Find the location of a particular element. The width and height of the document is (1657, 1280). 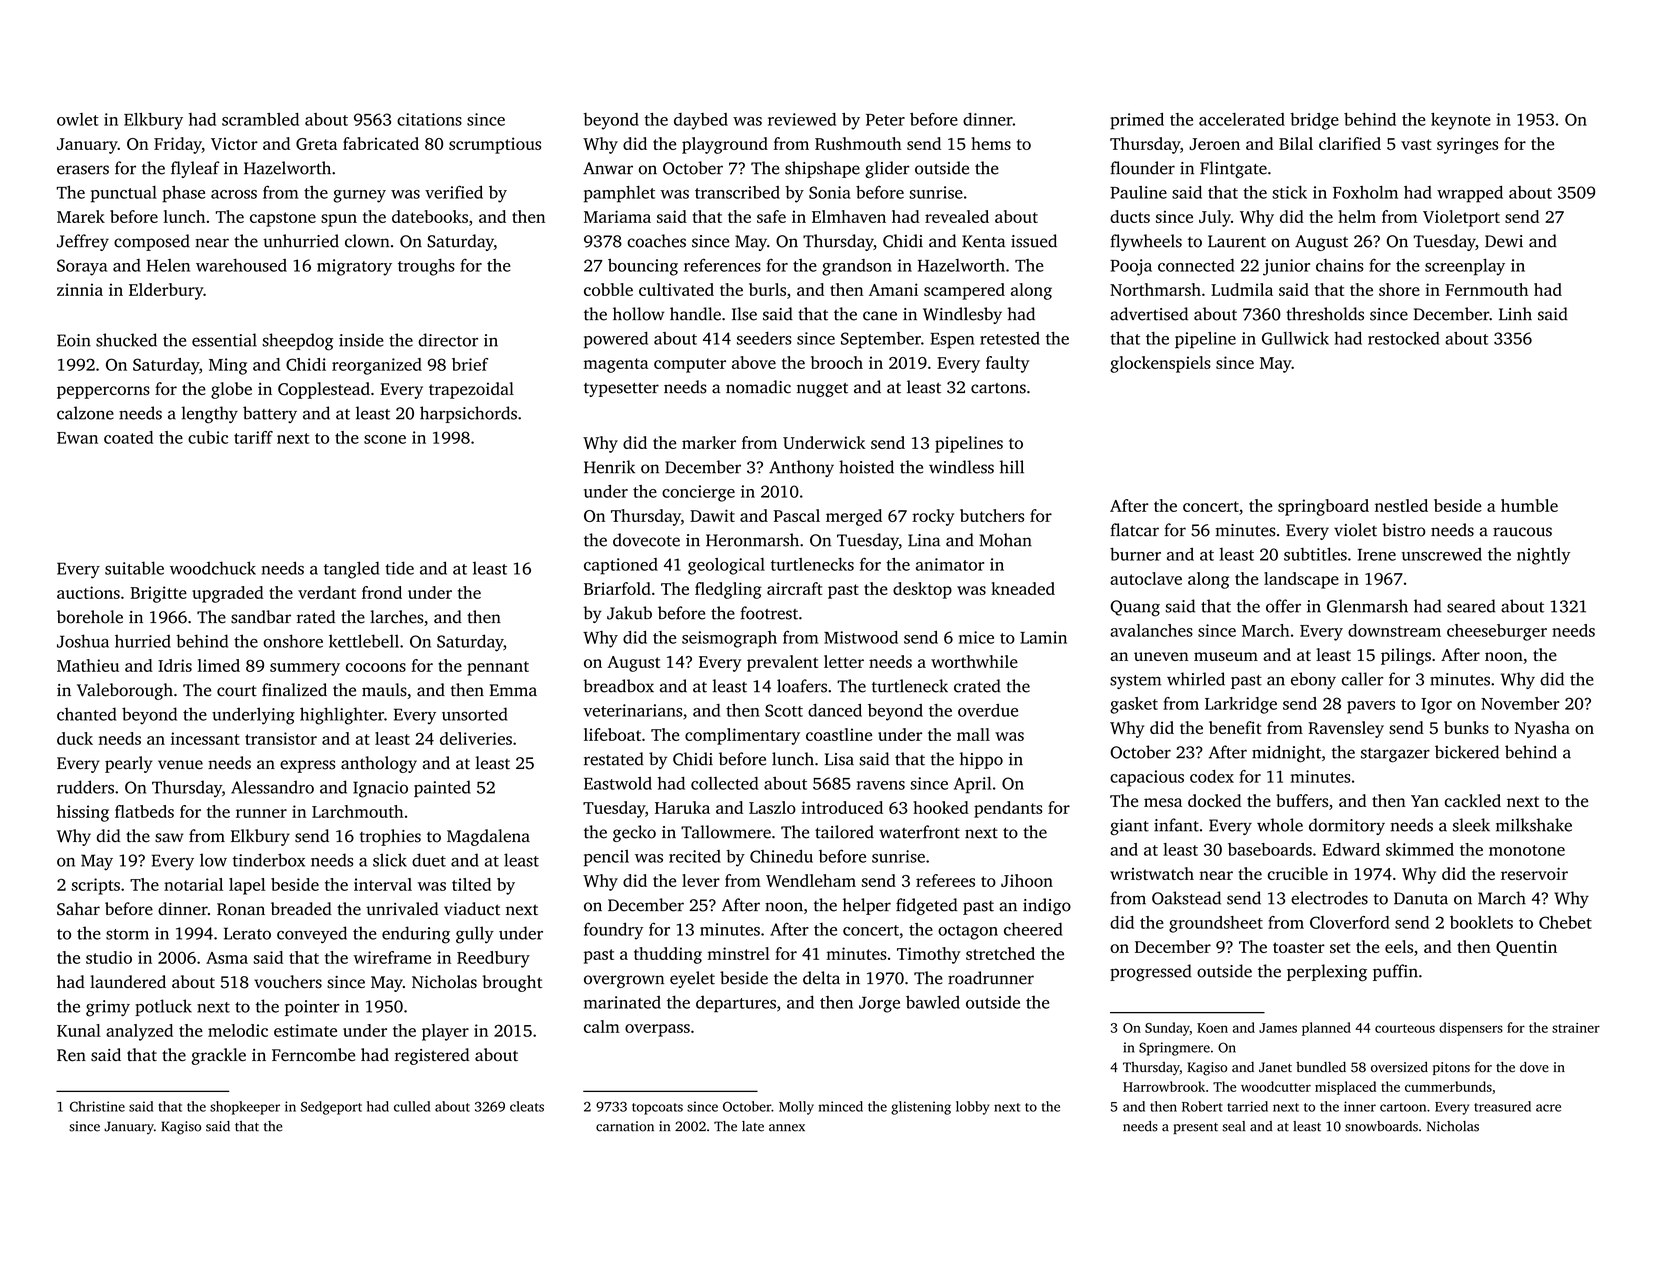

flyleaf is located at coordinates (195, 169).
